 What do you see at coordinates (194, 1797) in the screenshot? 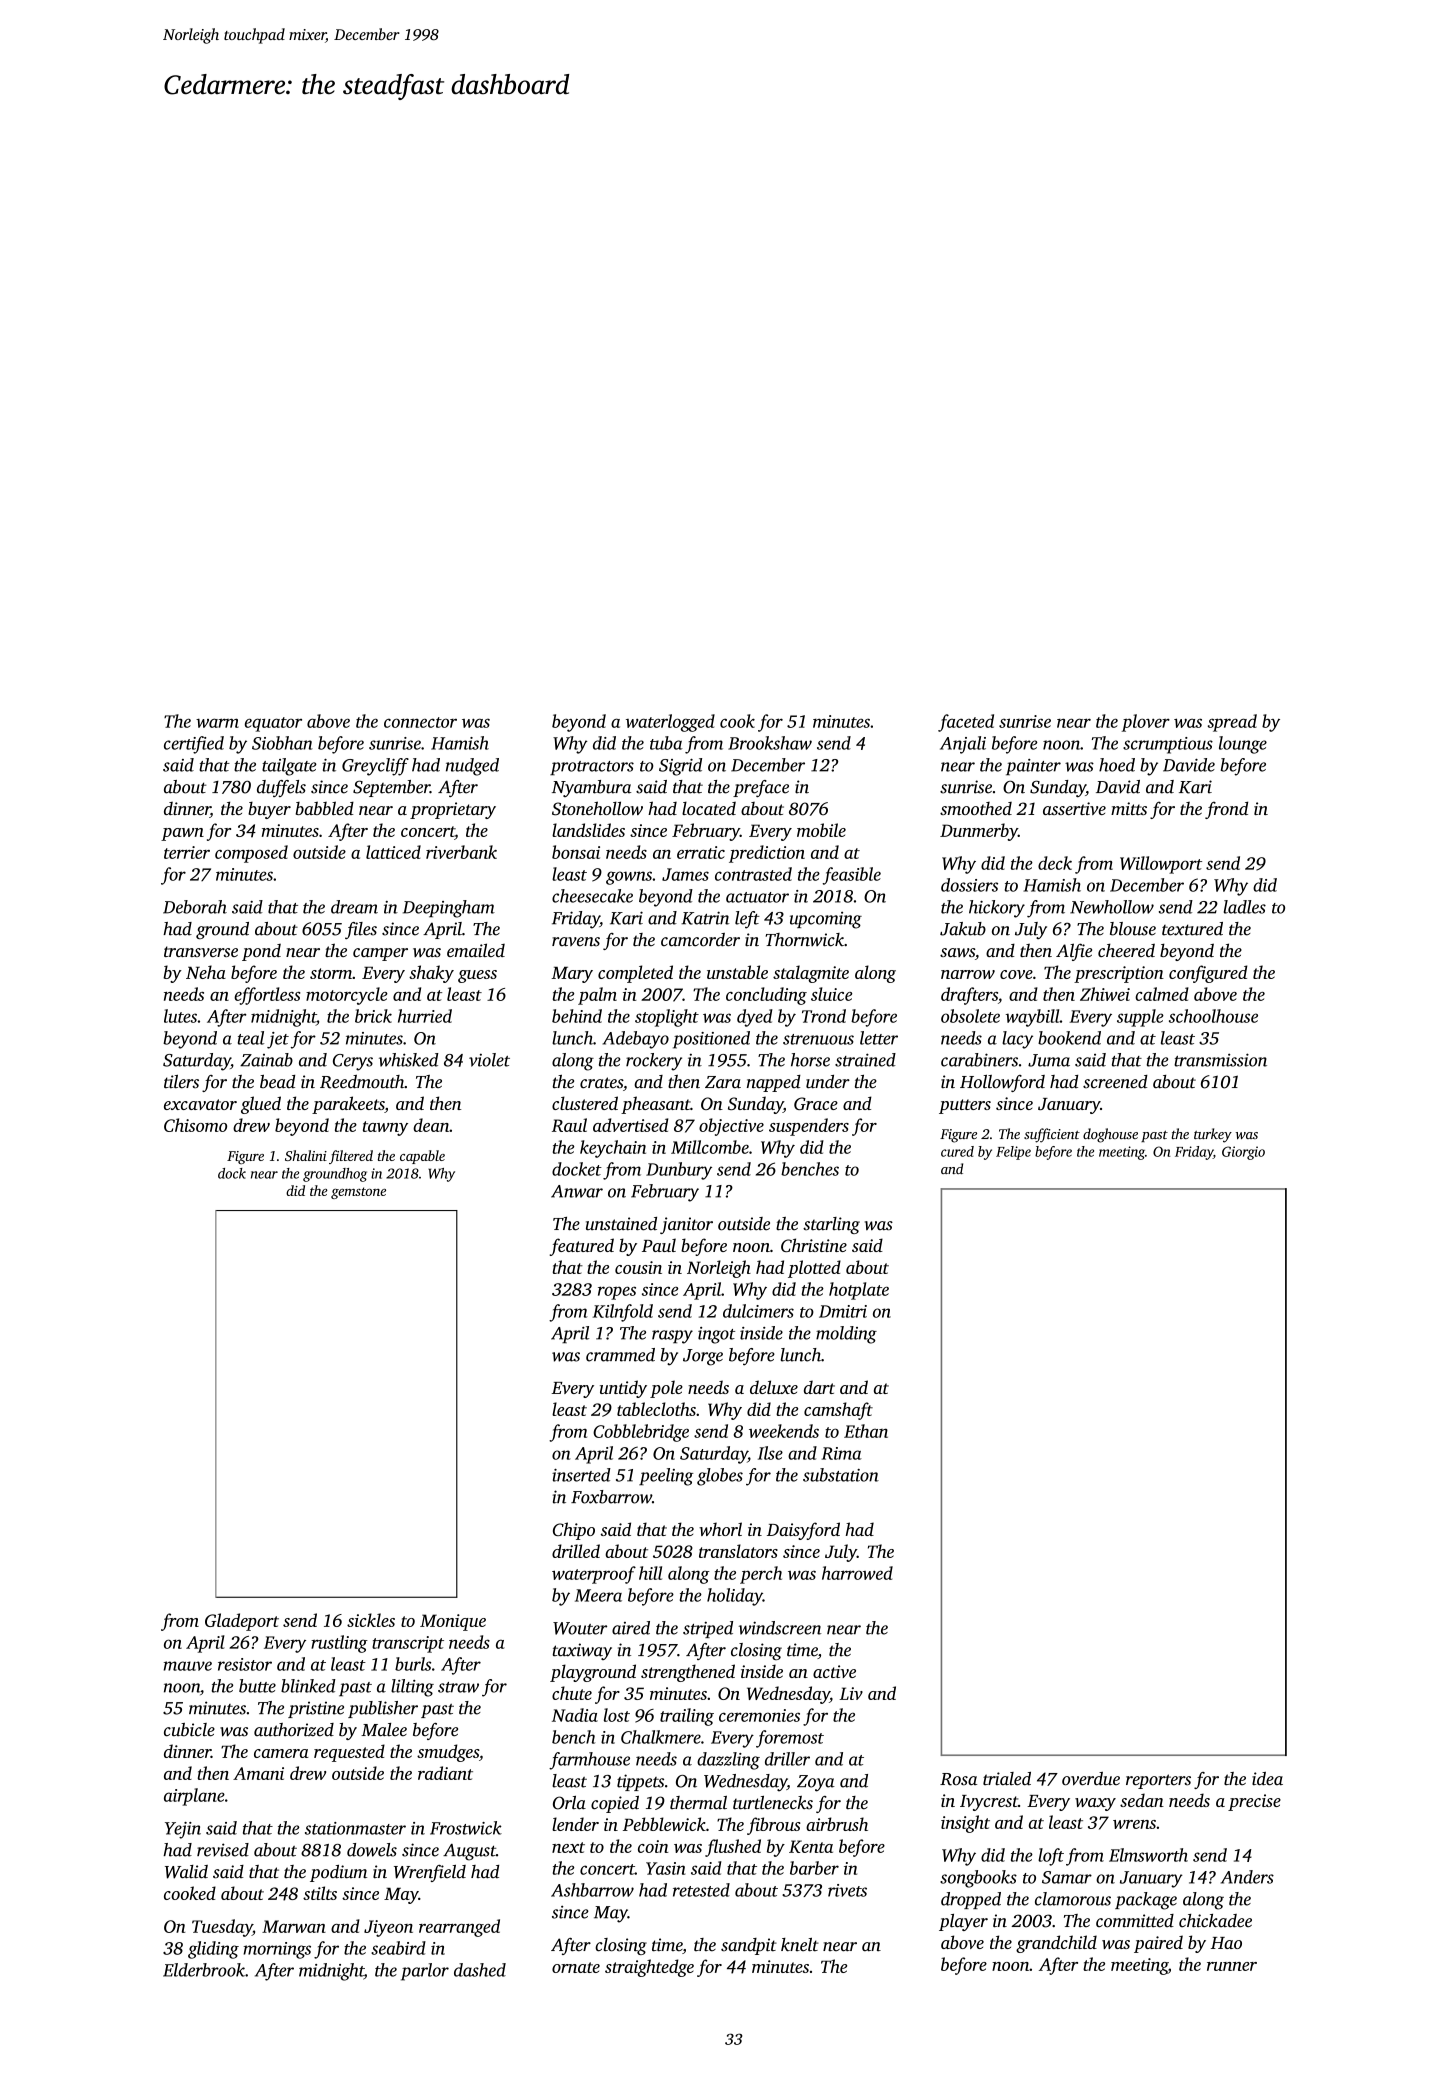
I see `airplane` at bounding box center [194, 1797].
